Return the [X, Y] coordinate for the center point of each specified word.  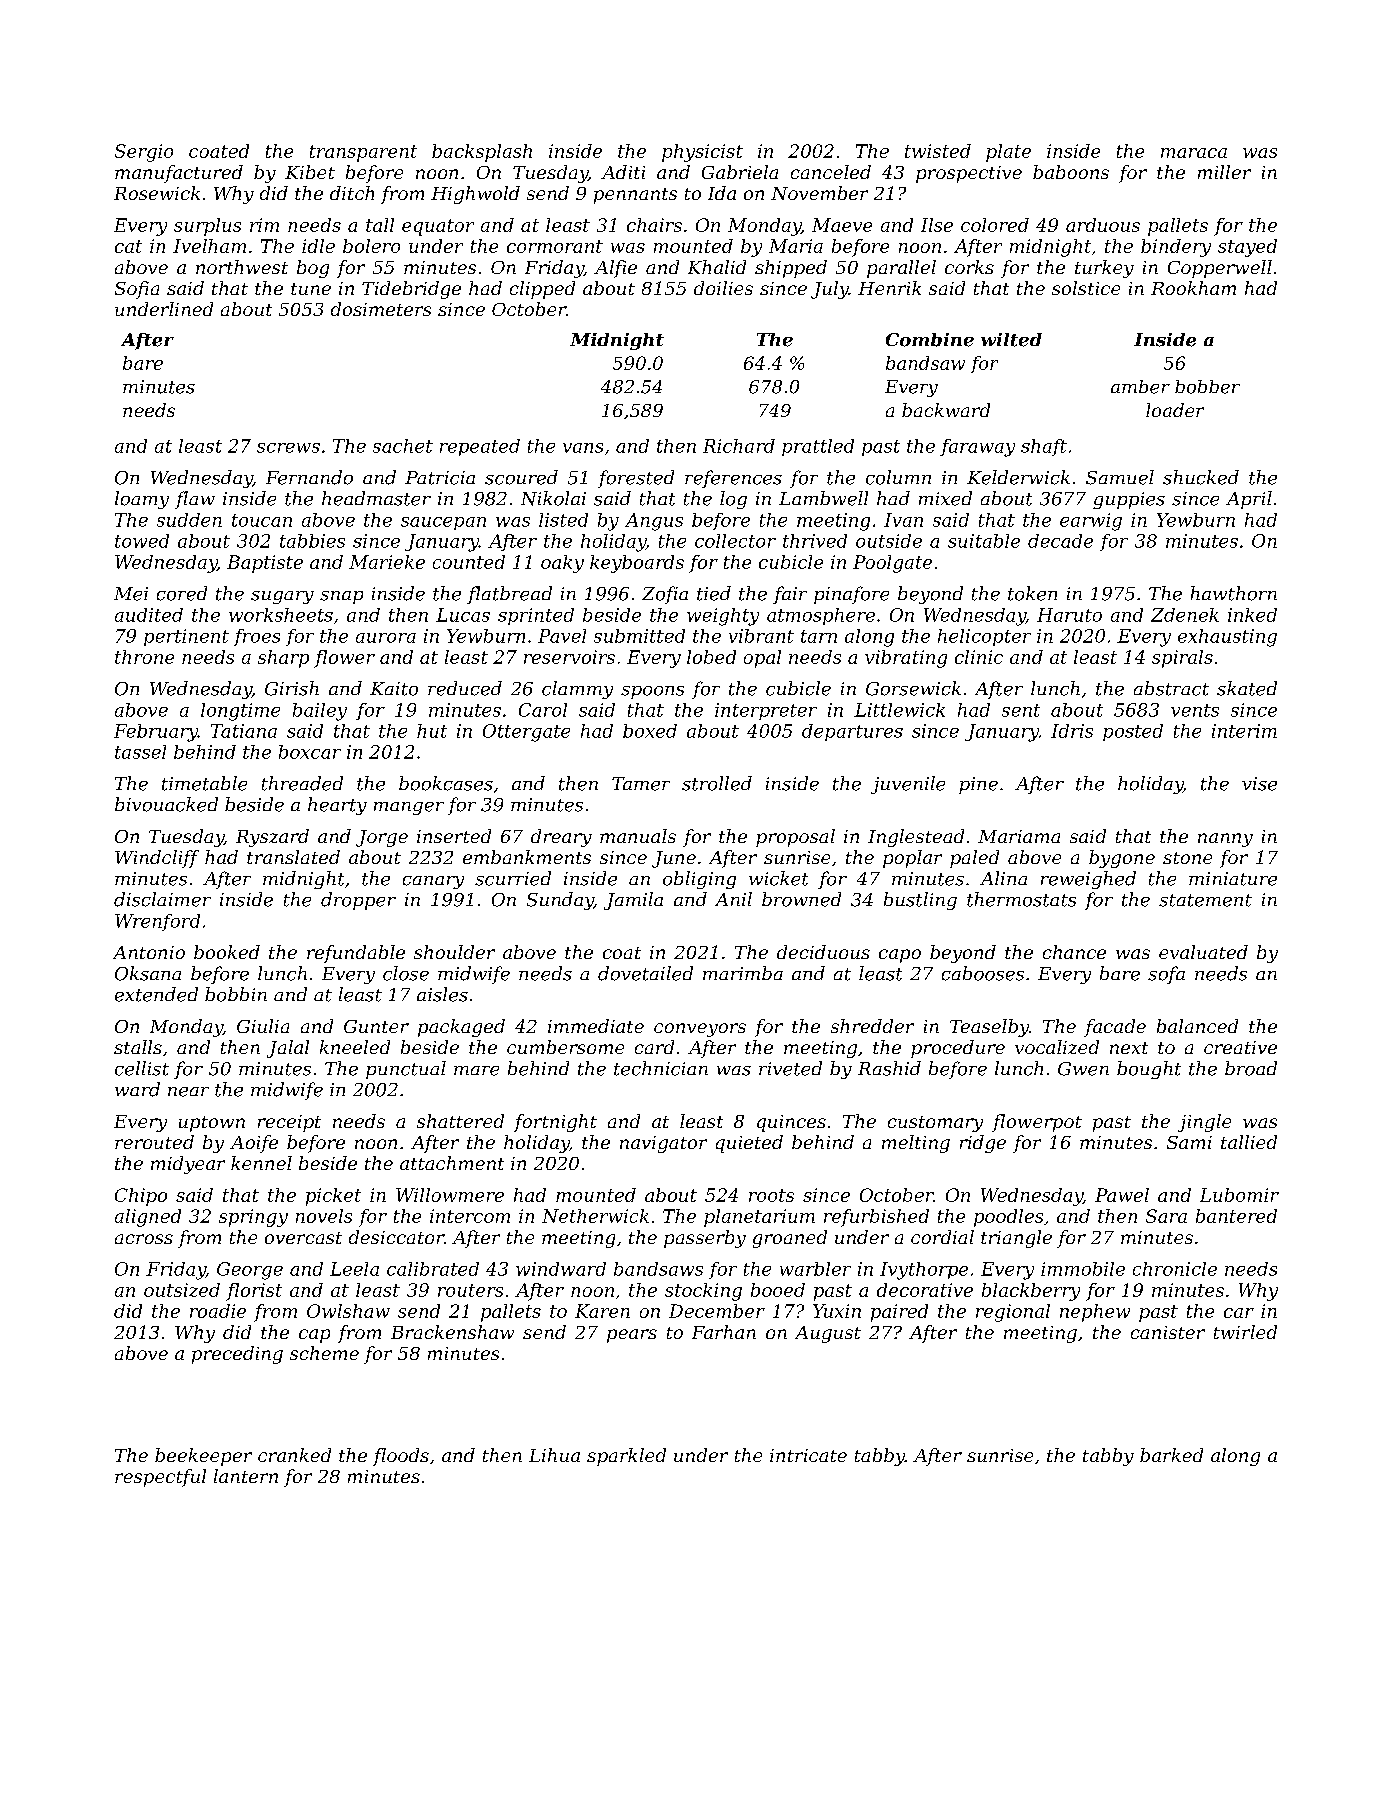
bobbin [236, 994]
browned [801, 899]
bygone [1122, 859]
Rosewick [157, 193]
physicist [702, 153]
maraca [1194, 153]
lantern [246, 1476]
